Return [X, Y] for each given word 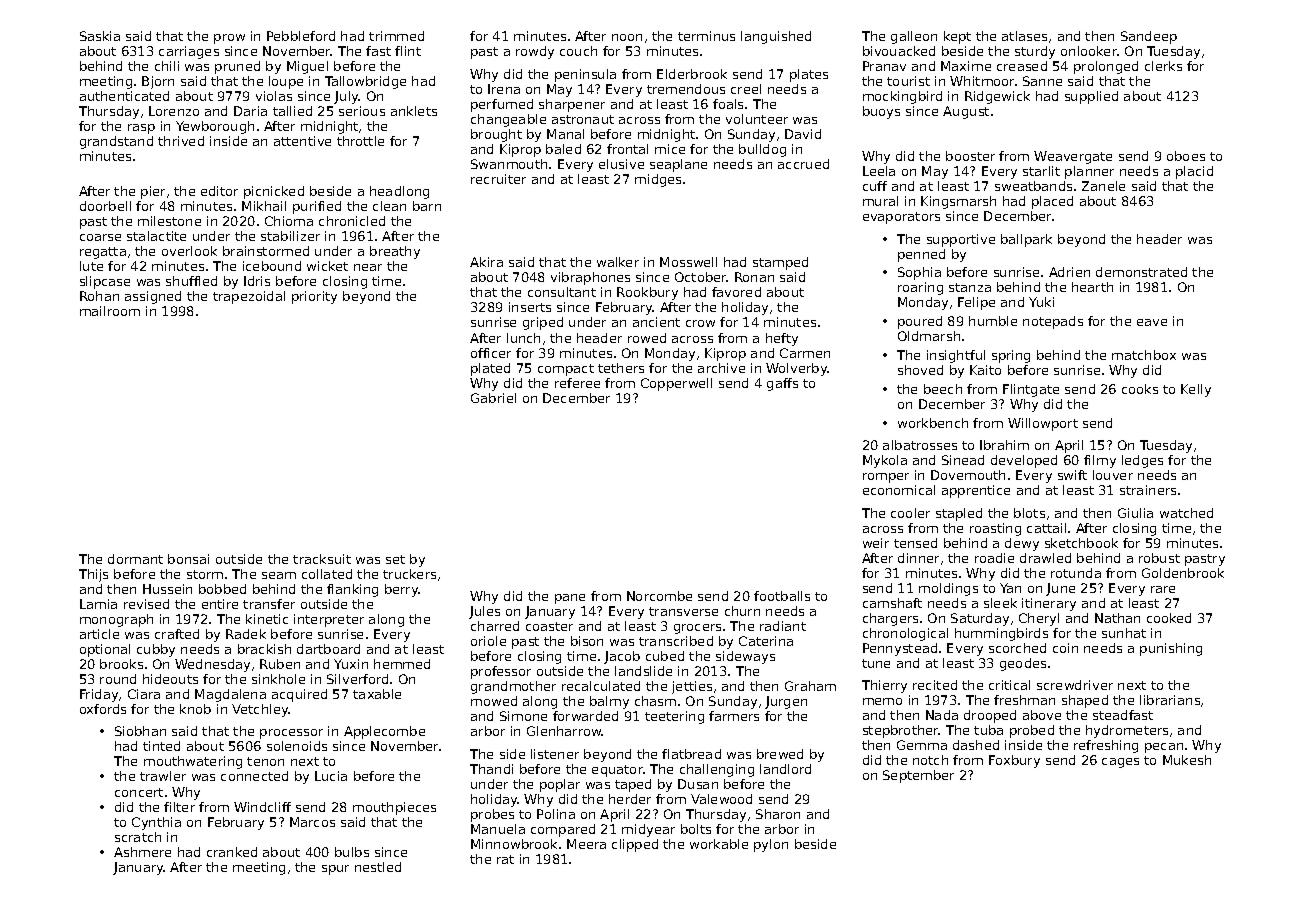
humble [993, 321]
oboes [1186, 156]
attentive [302, 141]
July [346, 97]
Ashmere [142, 852]
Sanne [1042, 81]
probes [492, 815]
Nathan [1117, 618]
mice [670, 149]
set [395, 559]
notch [930, 760]
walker [618, 262]
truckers [409, 574]
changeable [508, 120]
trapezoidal [249, 297]
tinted [161, 746]
